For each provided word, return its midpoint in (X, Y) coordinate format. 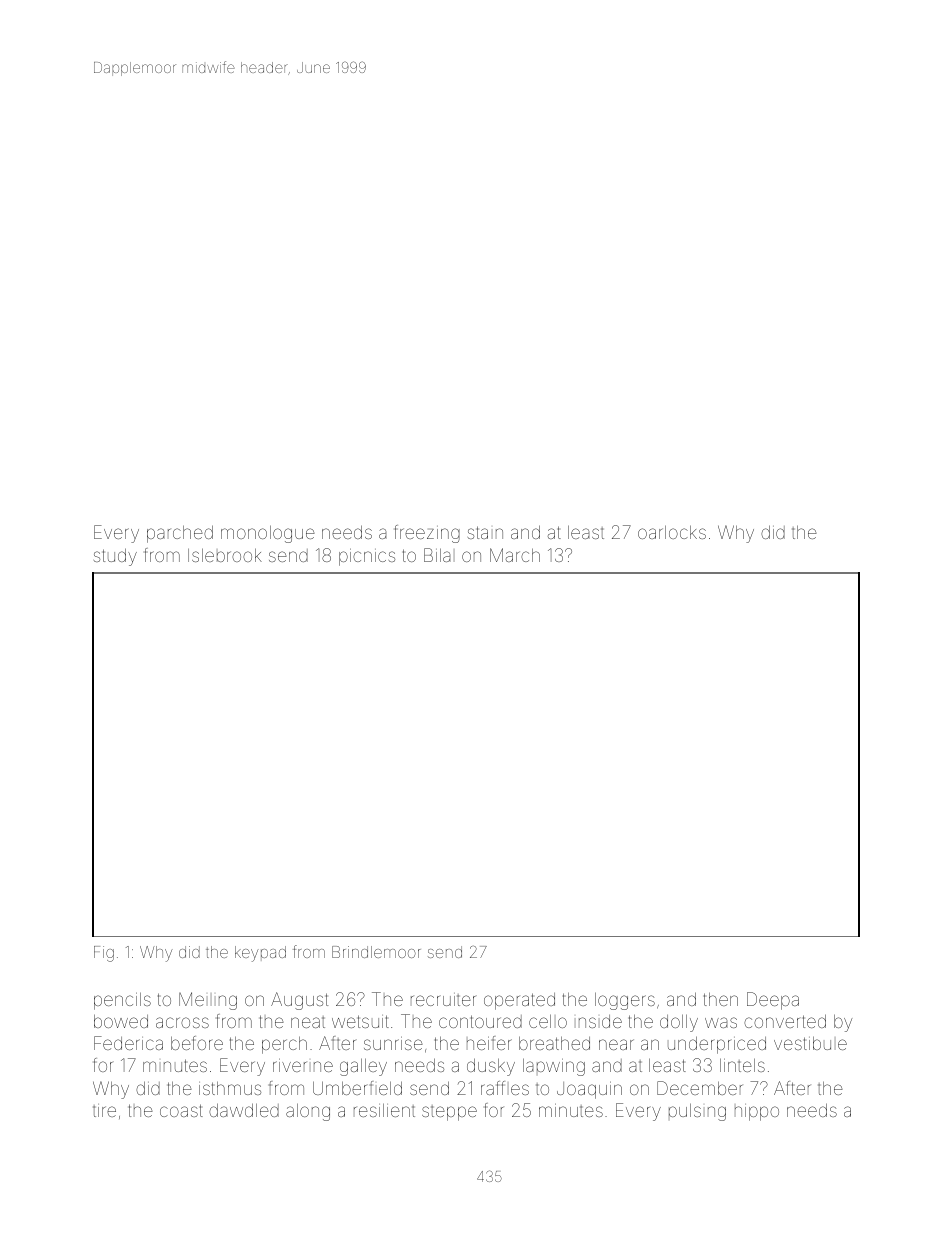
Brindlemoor (376, 952)
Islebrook (225, 555)
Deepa (773, 1001)
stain (485, 532)
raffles (505, 1088)
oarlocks (672, 532)
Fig (104, 954)
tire (104, 1110)
